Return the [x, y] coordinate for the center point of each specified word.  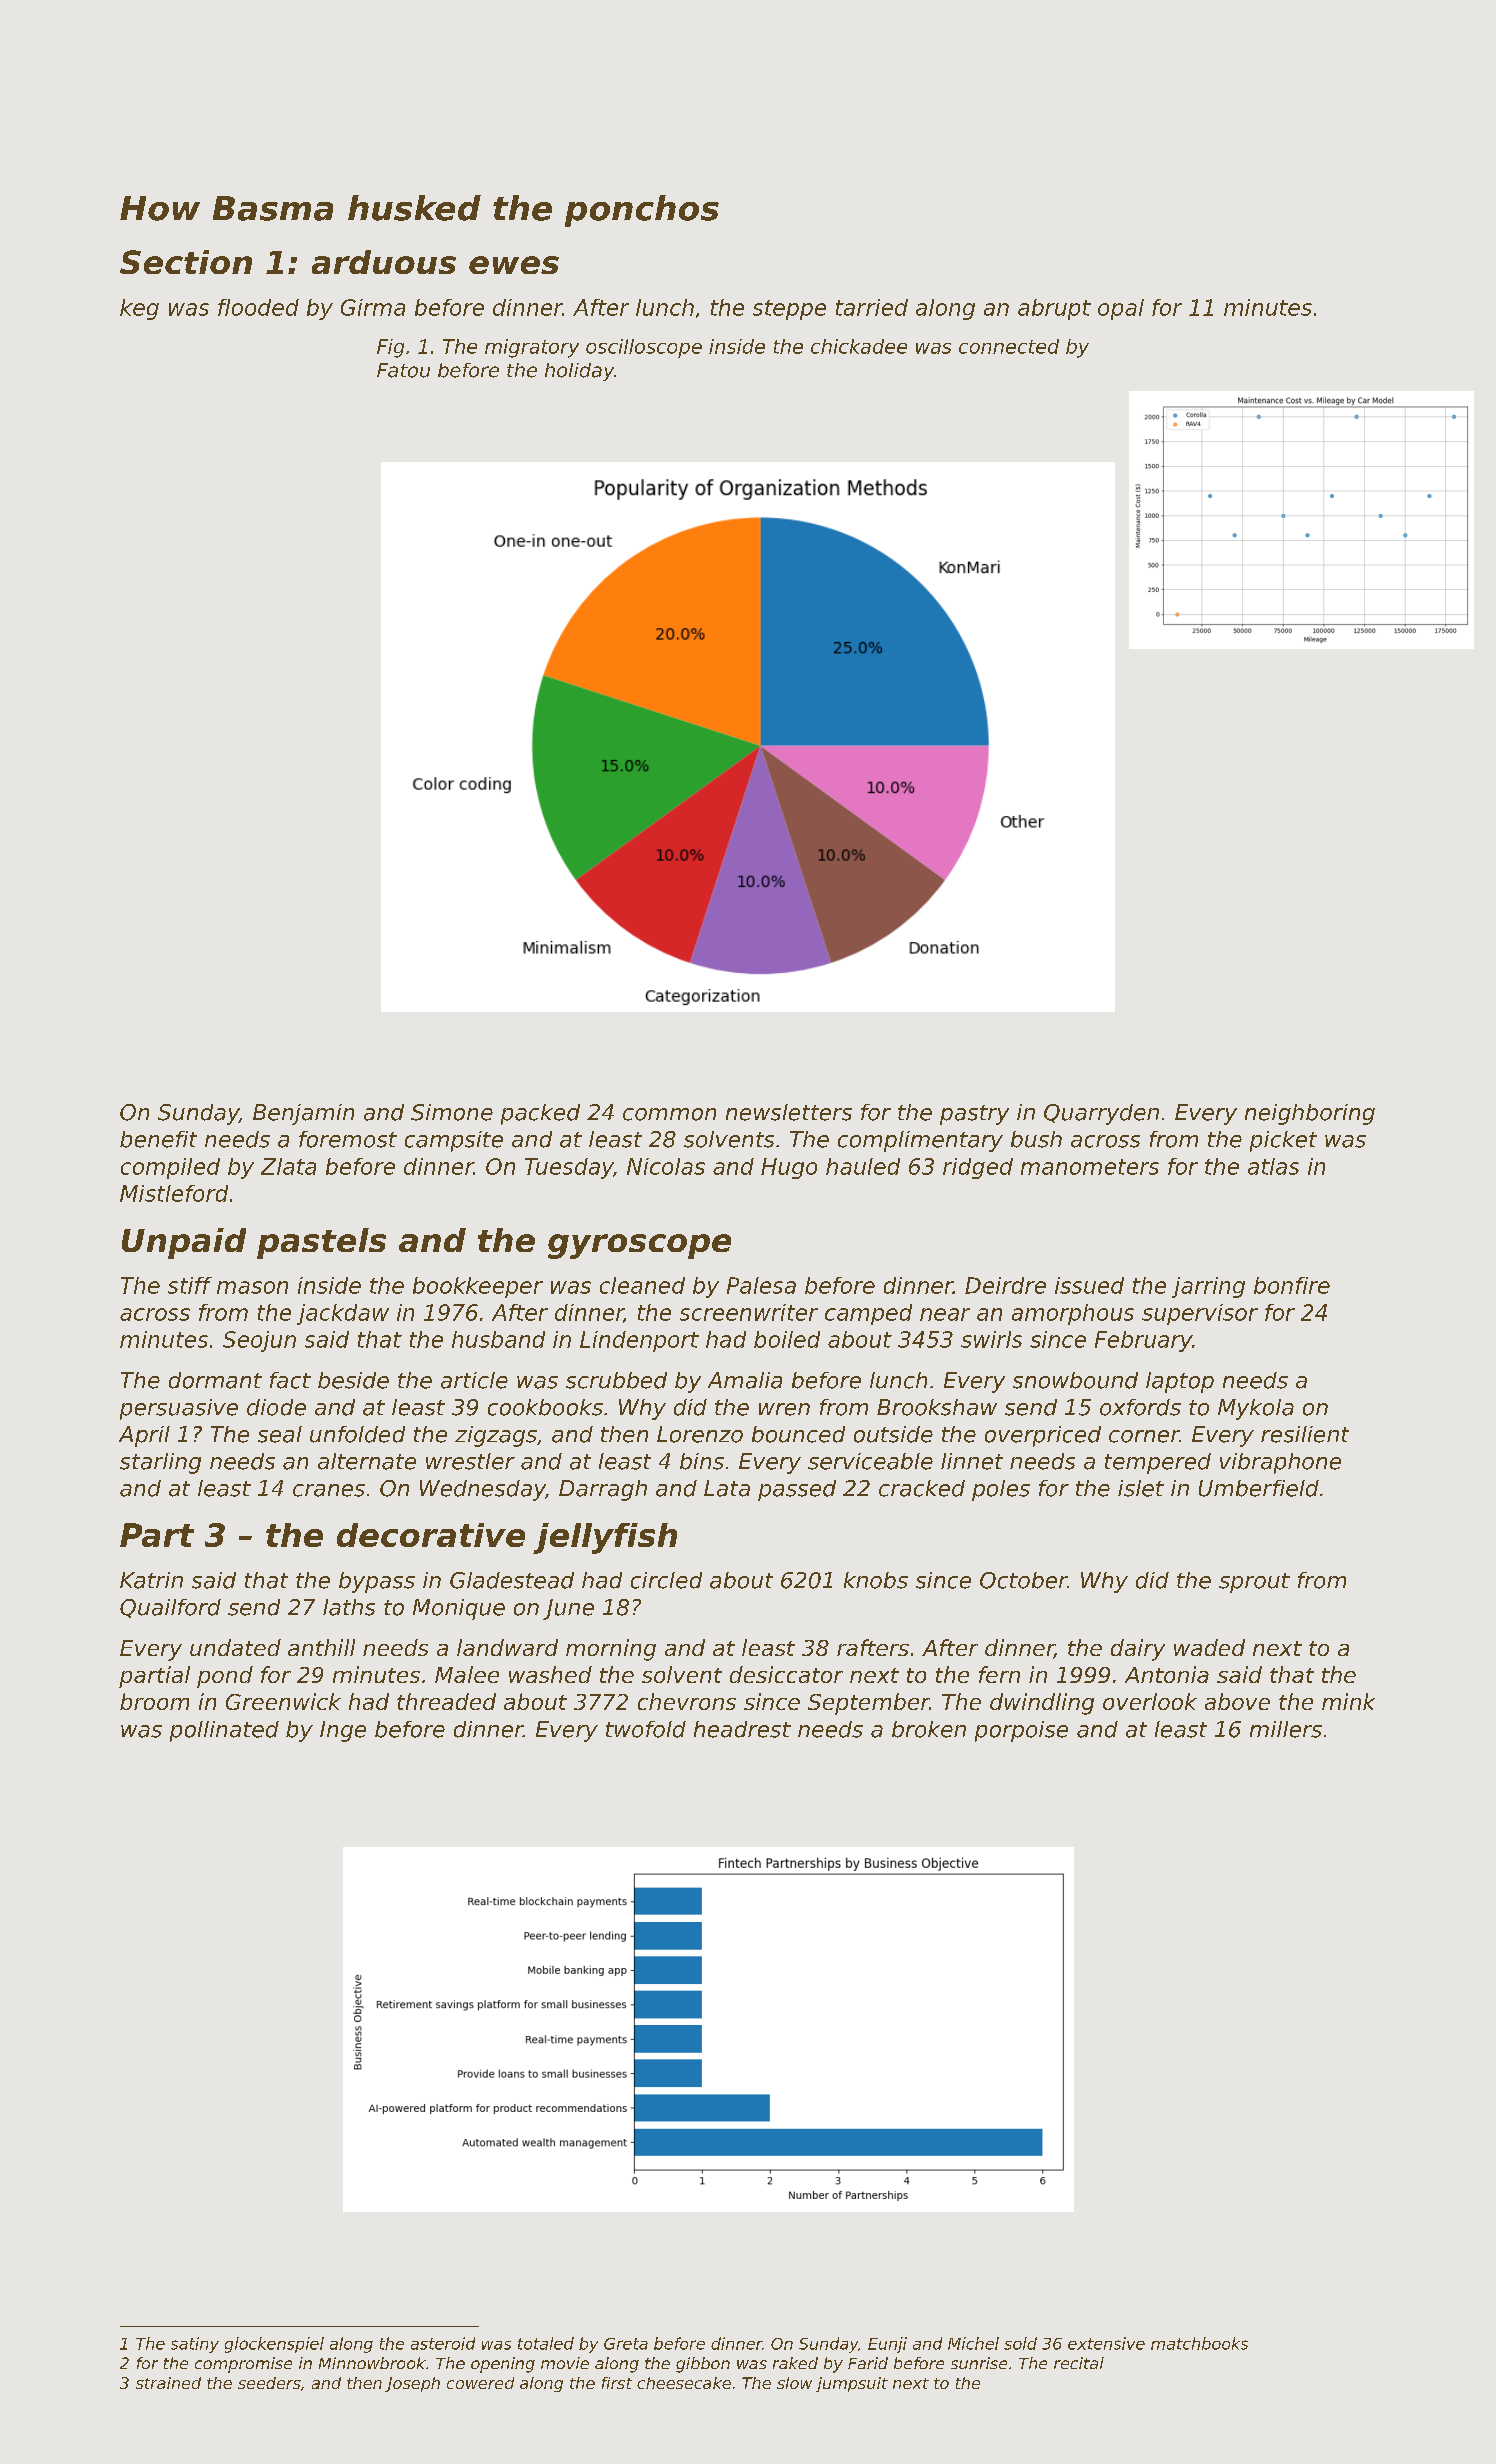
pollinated [224, 1731]
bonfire [1292, 1285]
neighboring [1310, 1114]
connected [1009, 346]
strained [168, 2383]
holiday [579, 372]
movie [565, 2363]
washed [550, 1674]
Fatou [403, 370]
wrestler [470, 1461]
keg [139, 309]
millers [1286, 1729]
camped [868, 1314]
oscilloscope [644, 348]
